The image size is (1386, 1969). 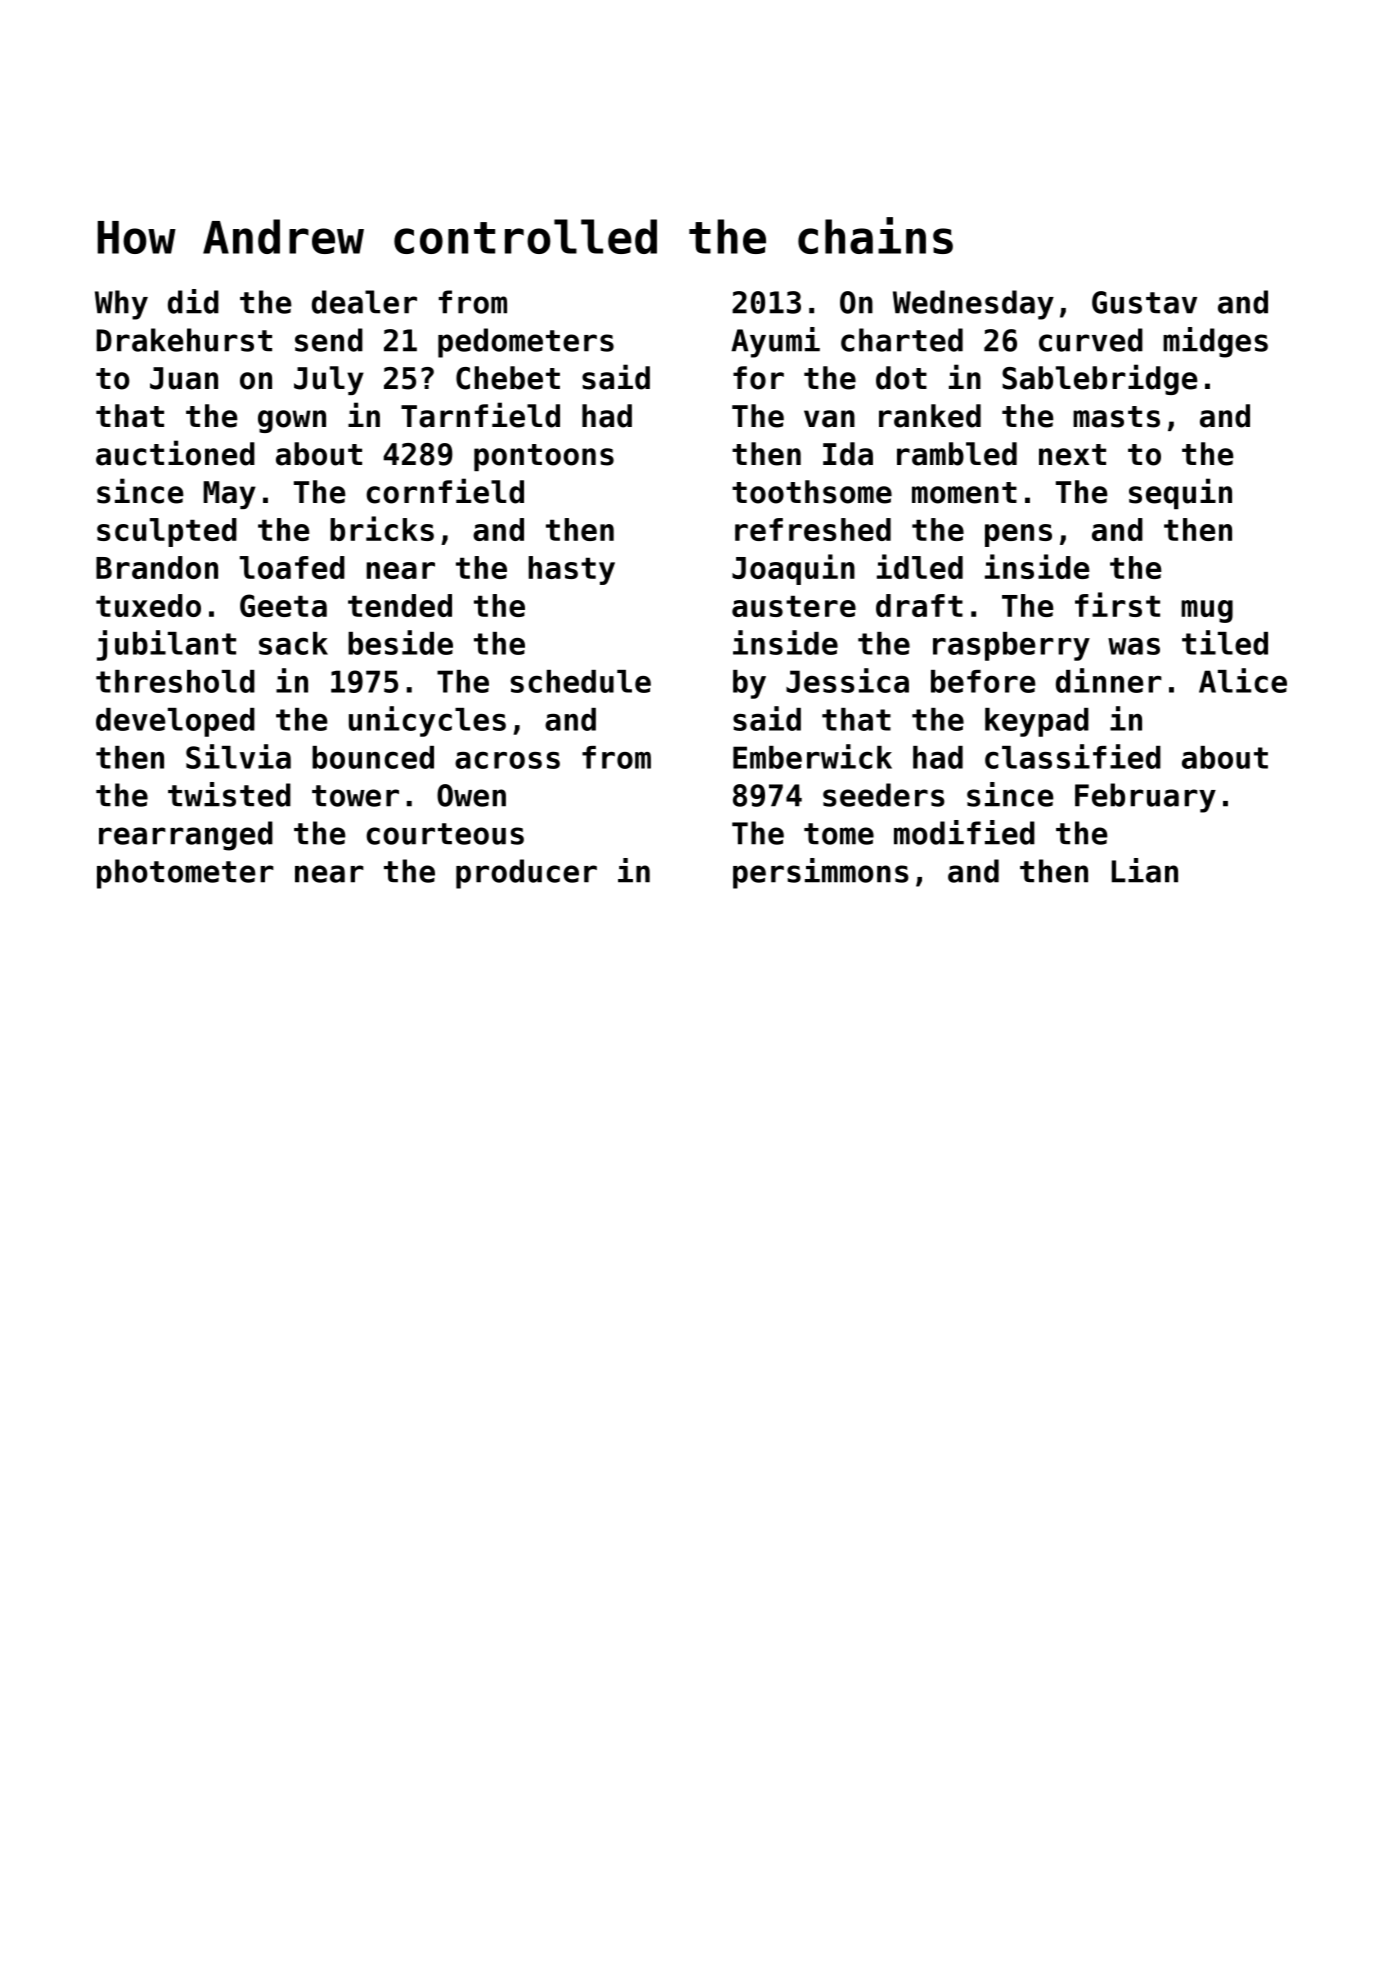 What do you see at coordinates (794, 606) in the screenshot?
I see `austere` at bounding box center [794, 606].
